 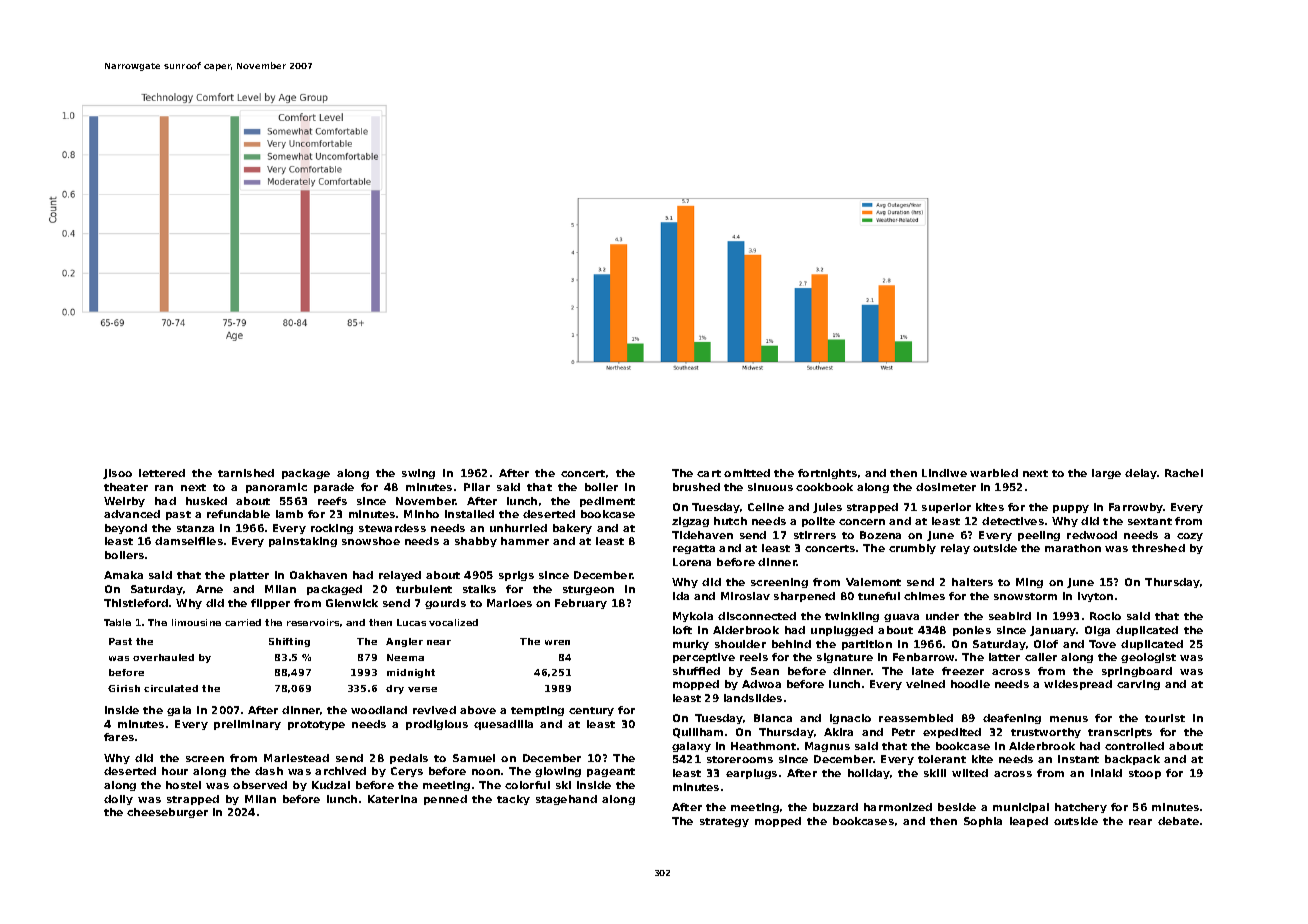 I want to click on cart, so click(x=709, y=473).
